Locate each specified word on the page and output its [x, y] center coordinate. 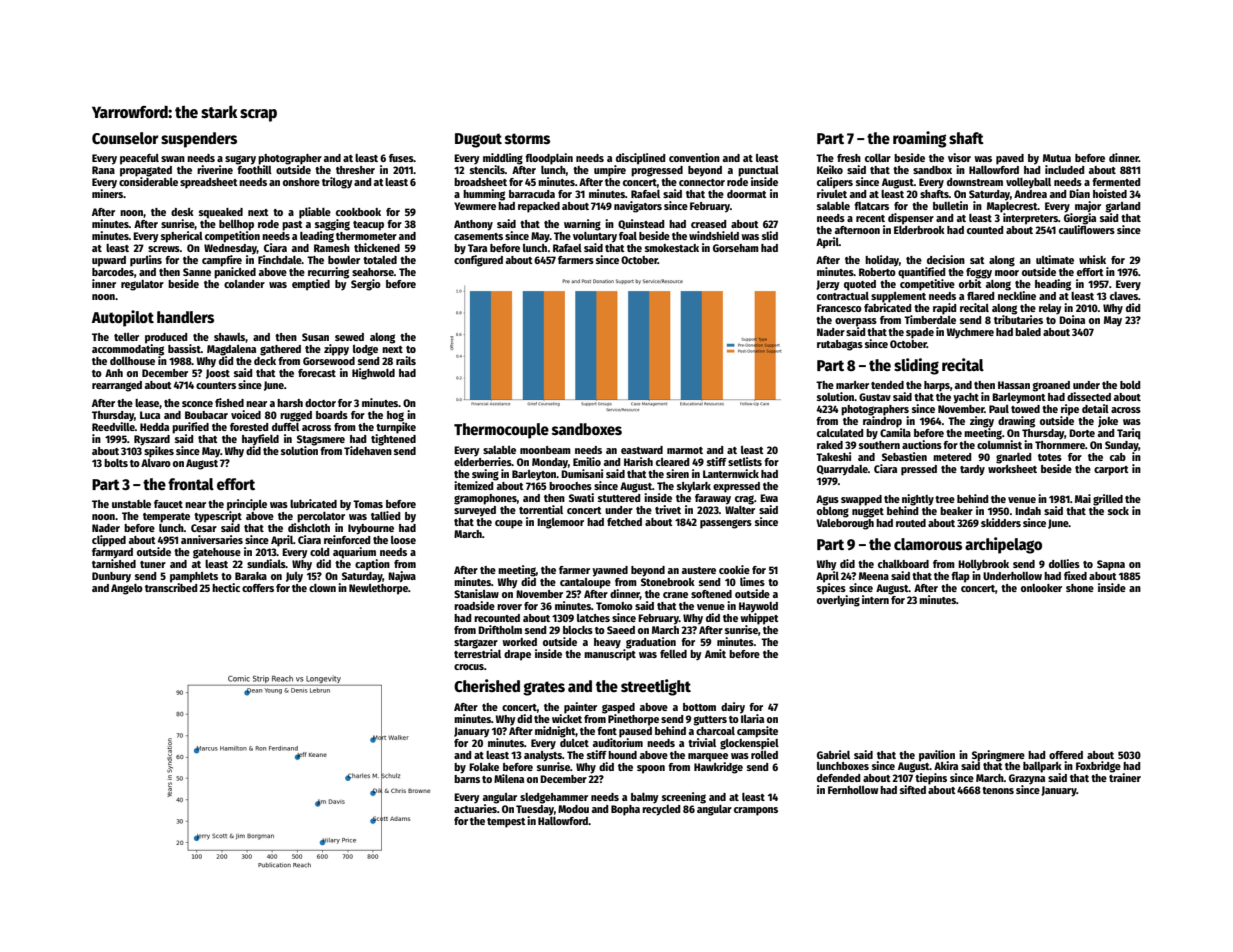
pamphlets [194, 577]
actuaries [475, 808]
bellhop [236, 225]
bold [1130, 385]
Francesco [839, 308]
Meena [874, 576]
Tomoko [614, 606]
